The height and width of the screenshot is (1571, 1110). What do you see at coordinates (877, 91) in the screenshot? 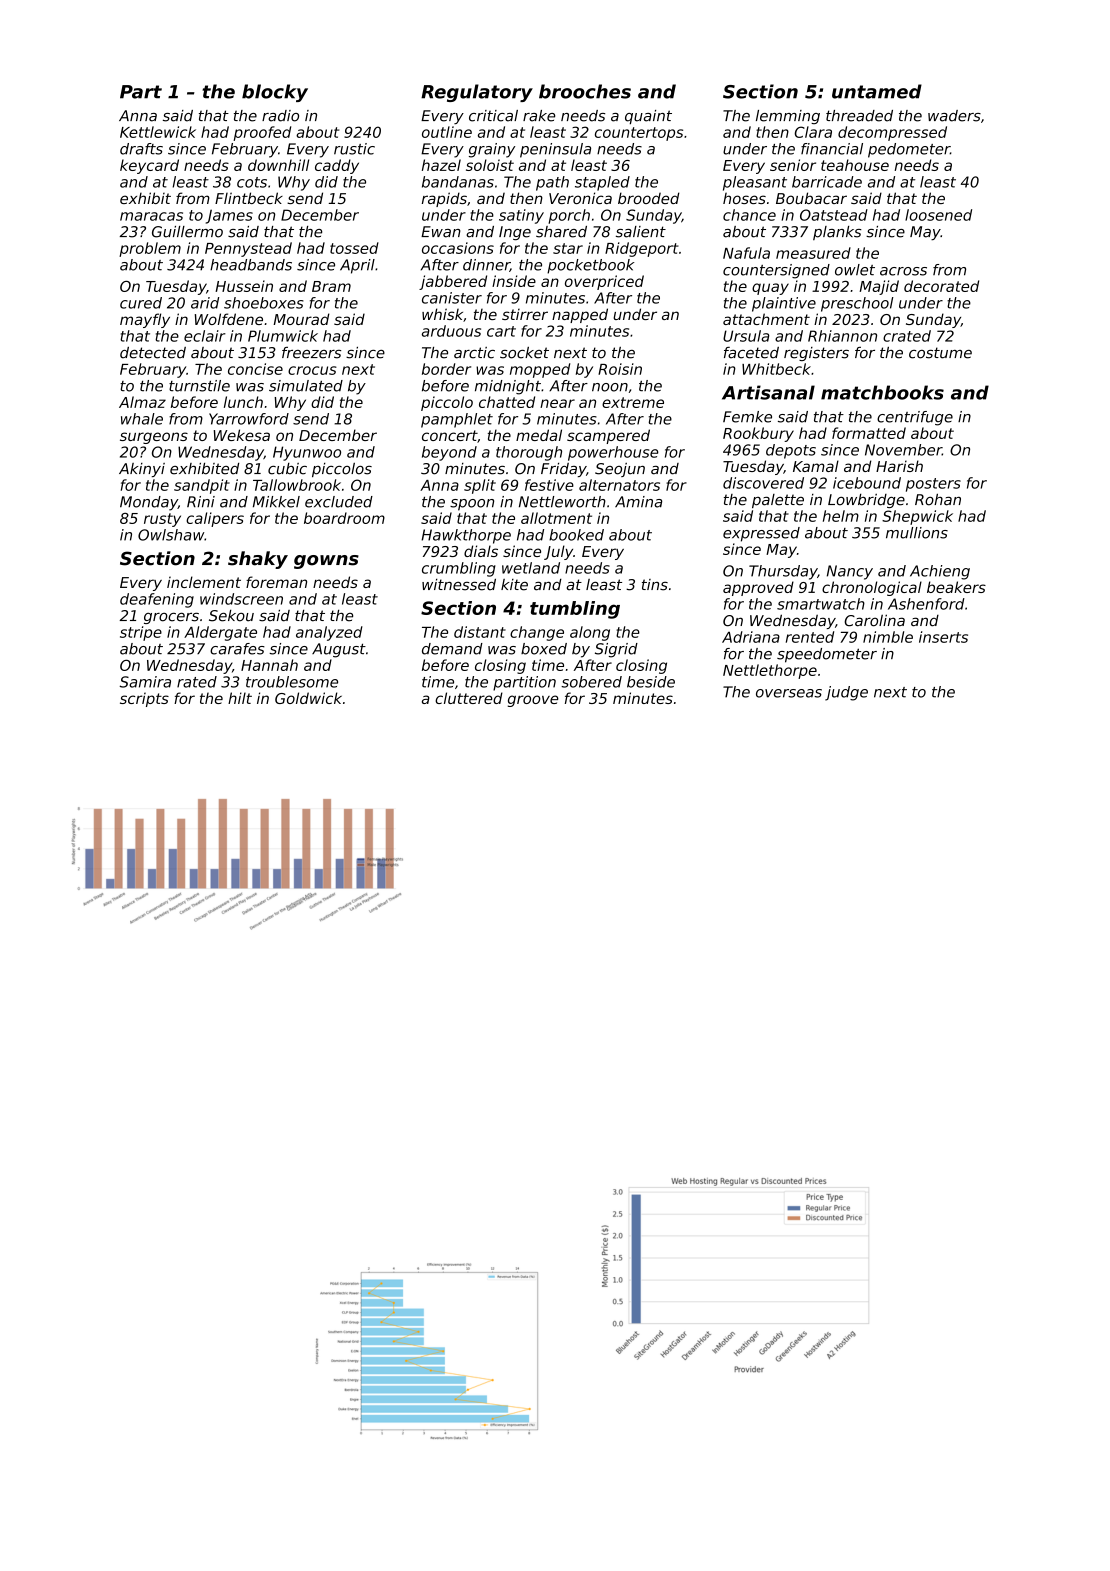
I see `untamed` at bounding box center [877, 91].
